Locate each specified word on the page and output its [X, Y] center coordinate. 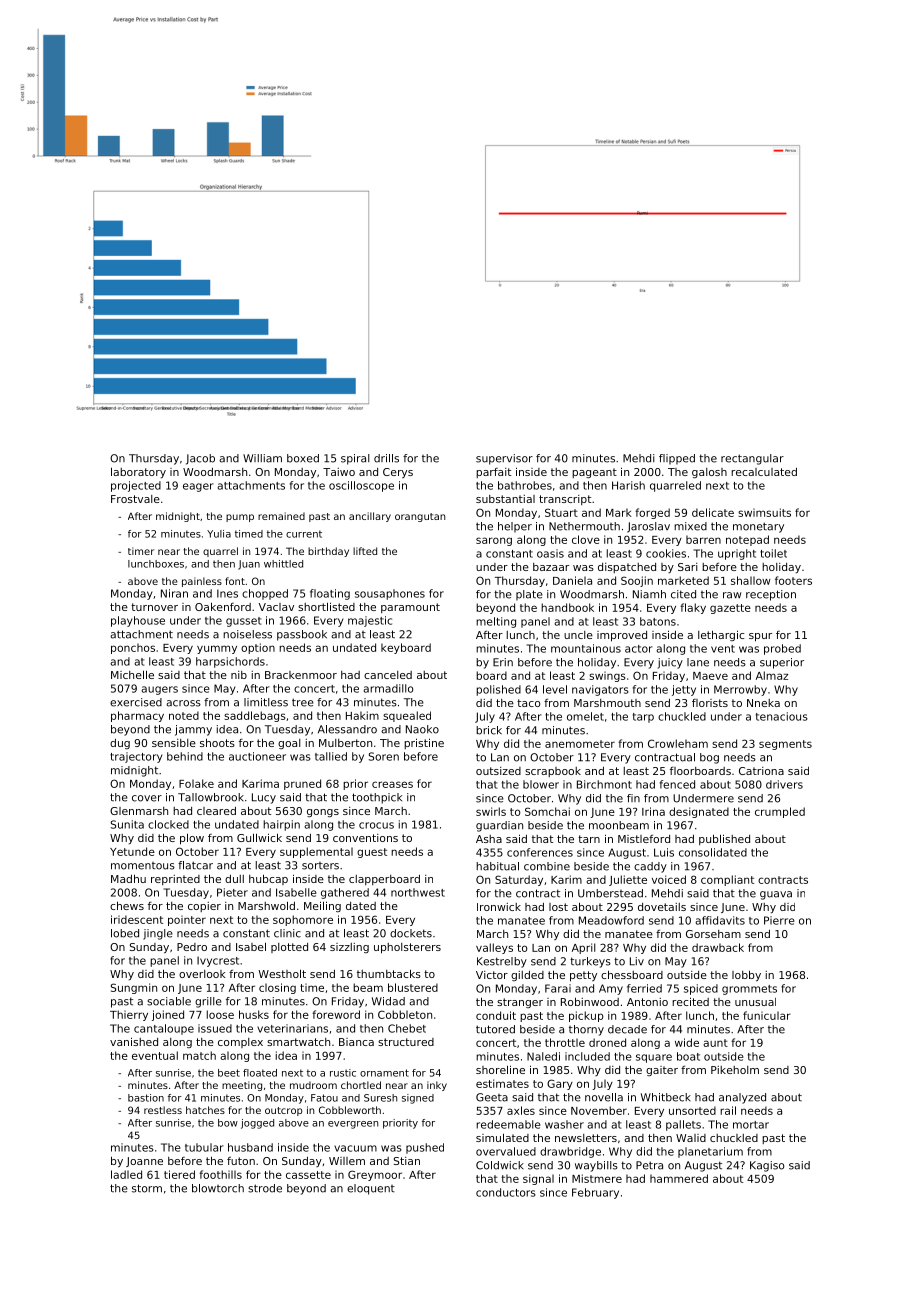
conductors [506, 1192]
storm [147, 1188]
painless [202, 582]
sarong [494, 541]
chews [127, 905]
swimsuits [764, 512]
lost [558, 907]
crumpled [780, 812]
